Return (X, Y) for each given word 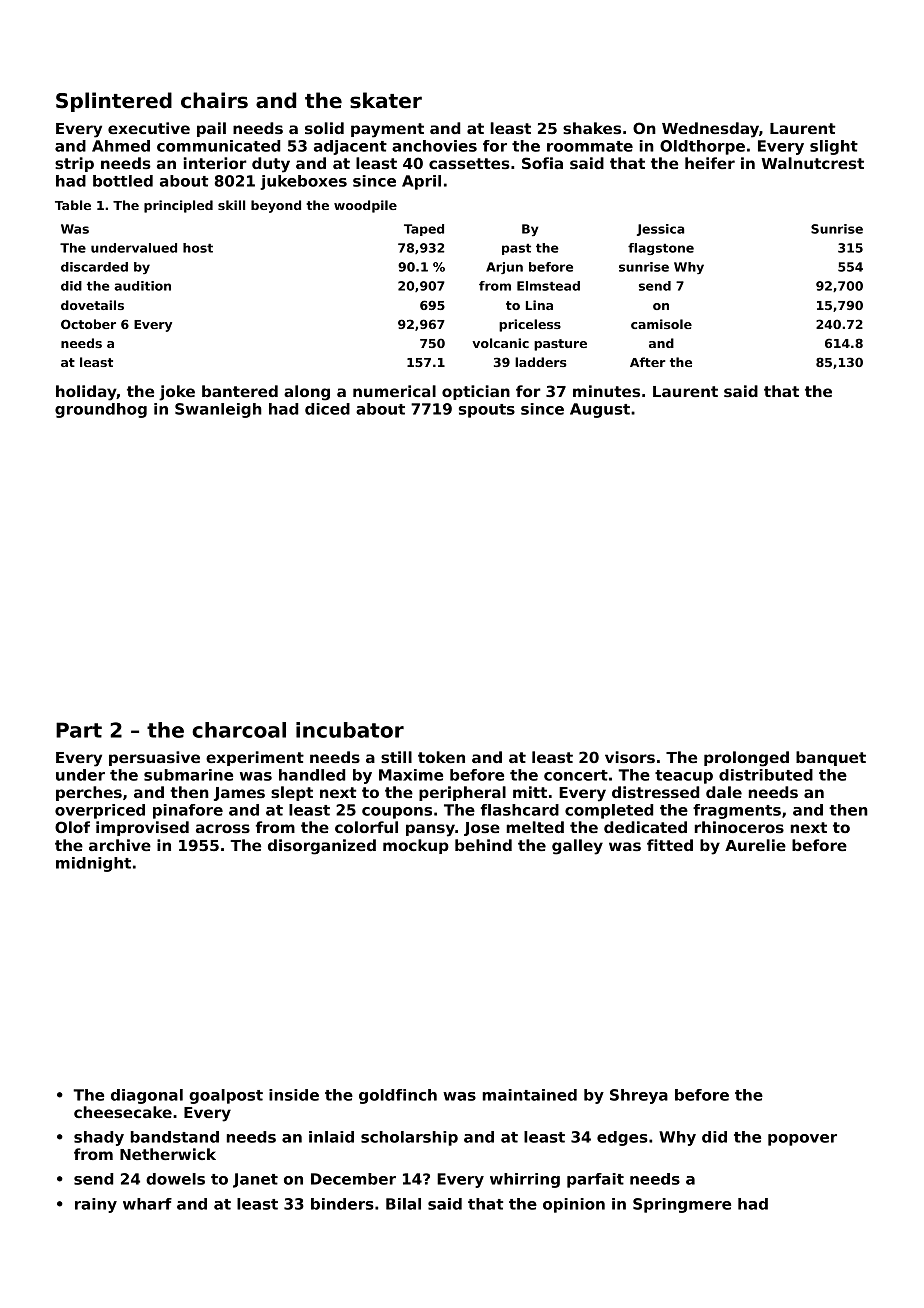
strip (74, 164)
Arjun (504, 268)
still (396, 757)
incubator (350, 730)
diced (327, 409)
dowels (175, 1179)
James (239, 794)
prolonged (746, 759)
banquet (831, 758)
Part (79, 730)
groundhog (101, 410)
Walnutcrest (812, 163)
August (600, 410)
